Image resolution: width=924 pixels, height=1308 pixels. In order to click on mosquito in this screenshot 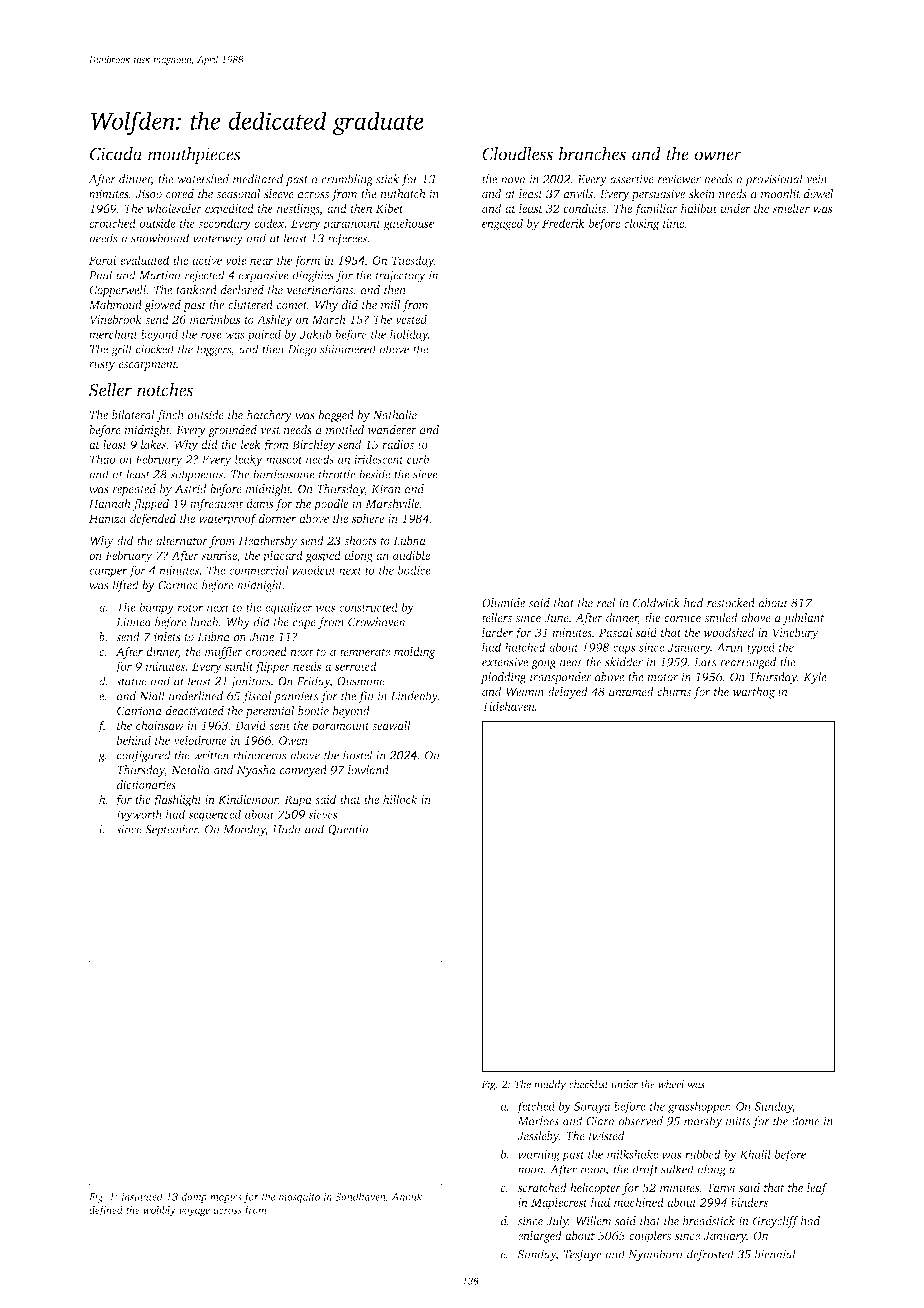, I will do `click(299, 1198)`.
